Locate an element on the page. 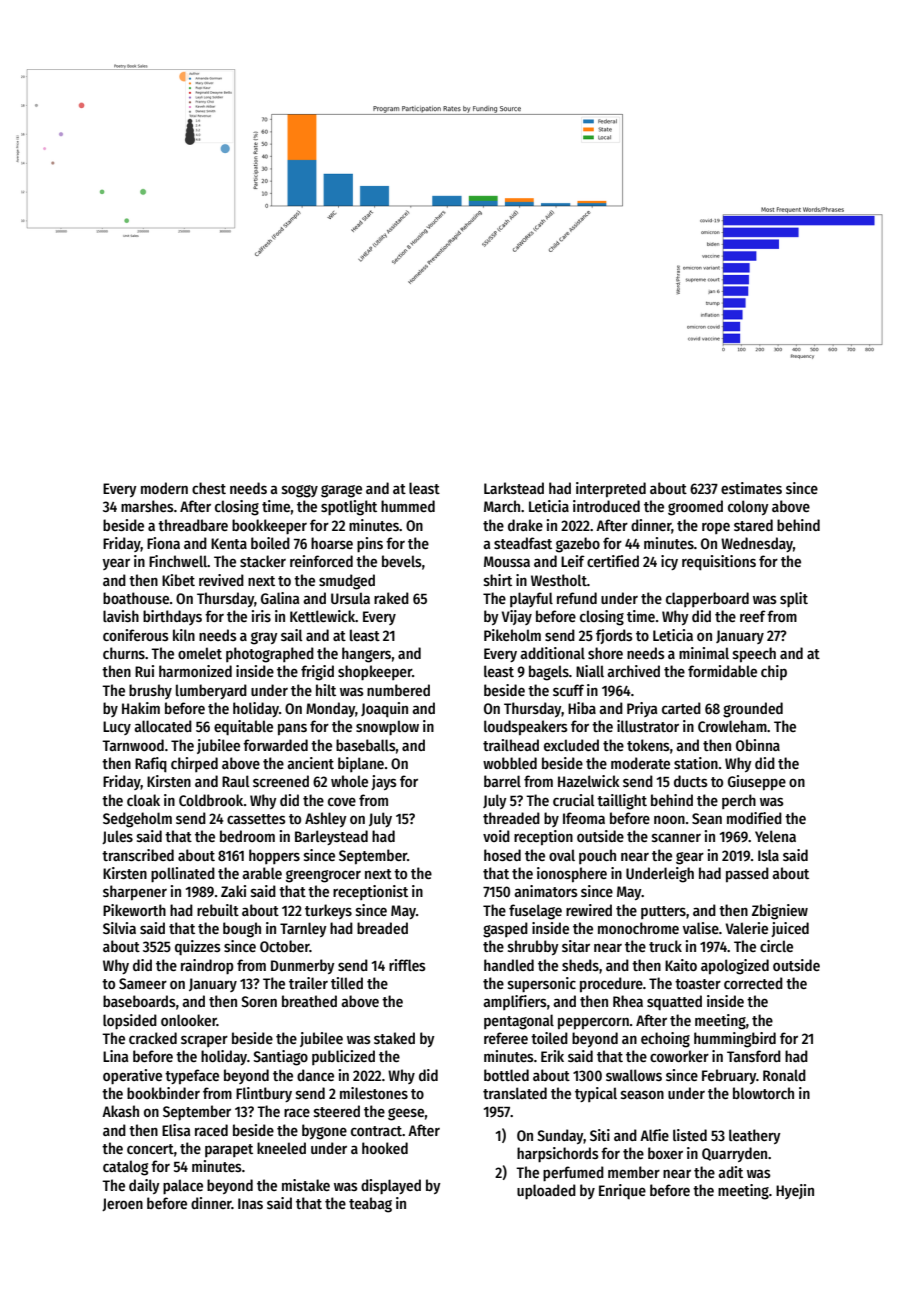 The image size is (924, 1308). Moussa is located at coordinates (507, 561).
